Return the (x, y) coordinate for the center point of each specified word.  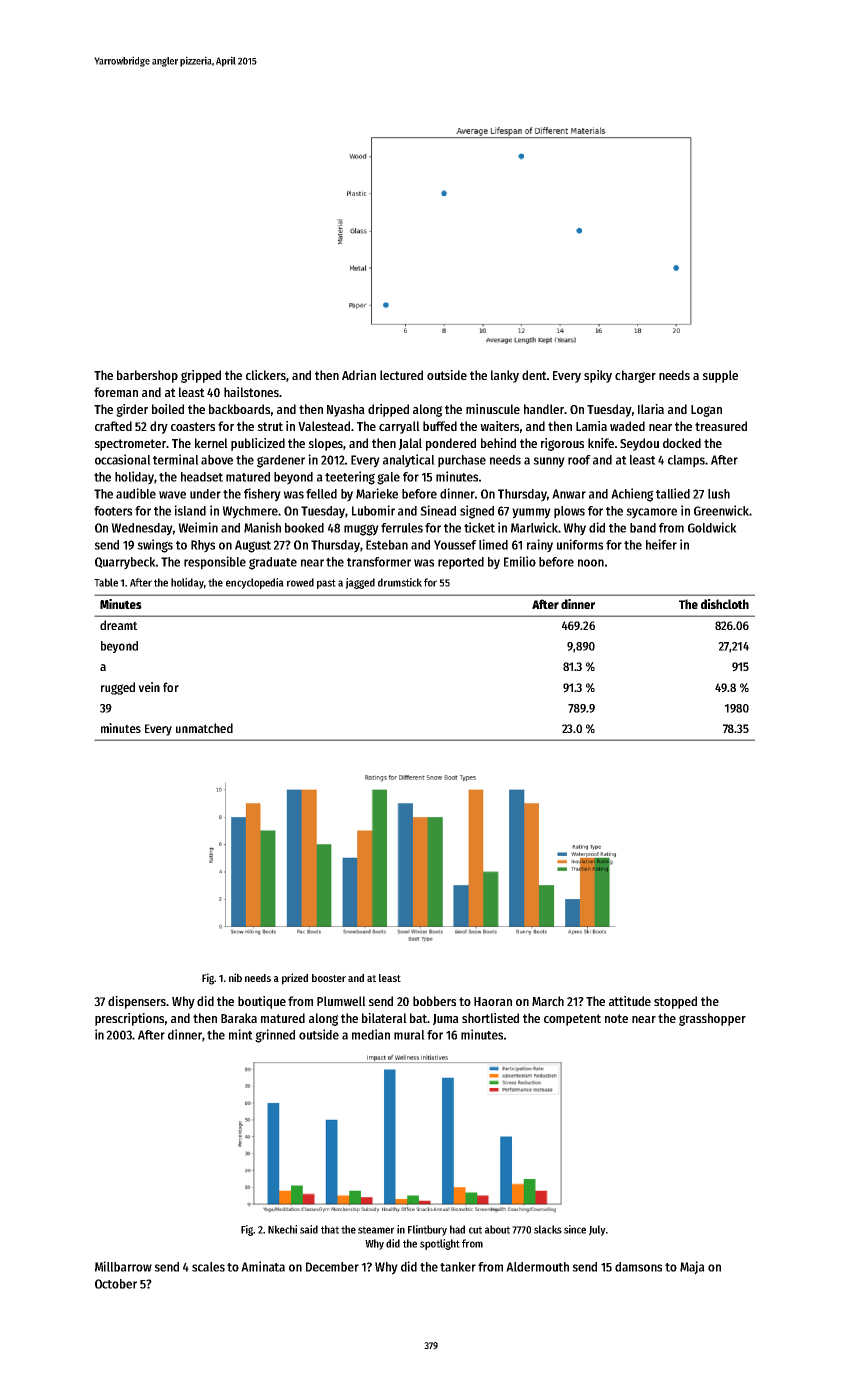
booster (329, 978)
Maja (692, 1268)
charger (635, 376)
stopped (675, 1002)
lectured (401, 375)
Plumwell (341, 1001)
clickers (266, 376)
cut (475, 1230)
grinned (275, 1036)
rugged (118, 688)
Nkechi (282, 1229)
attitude (630, 1001)
